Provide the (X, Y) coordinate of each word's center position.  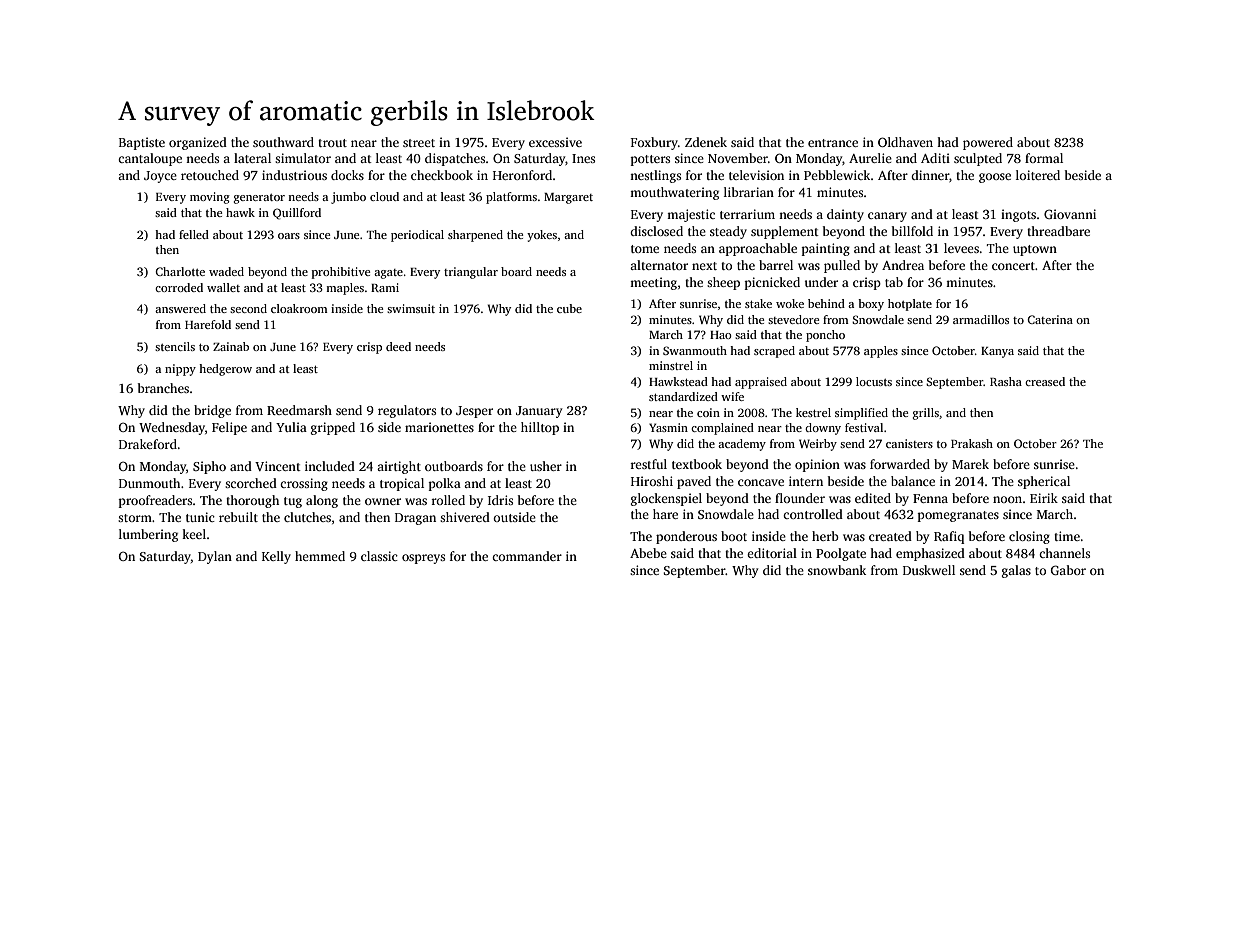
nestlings (655, 176)
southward (283, 142)
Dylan (215, 557)
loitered (1038, 175)
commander (527, 556)
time (1067, 536)
